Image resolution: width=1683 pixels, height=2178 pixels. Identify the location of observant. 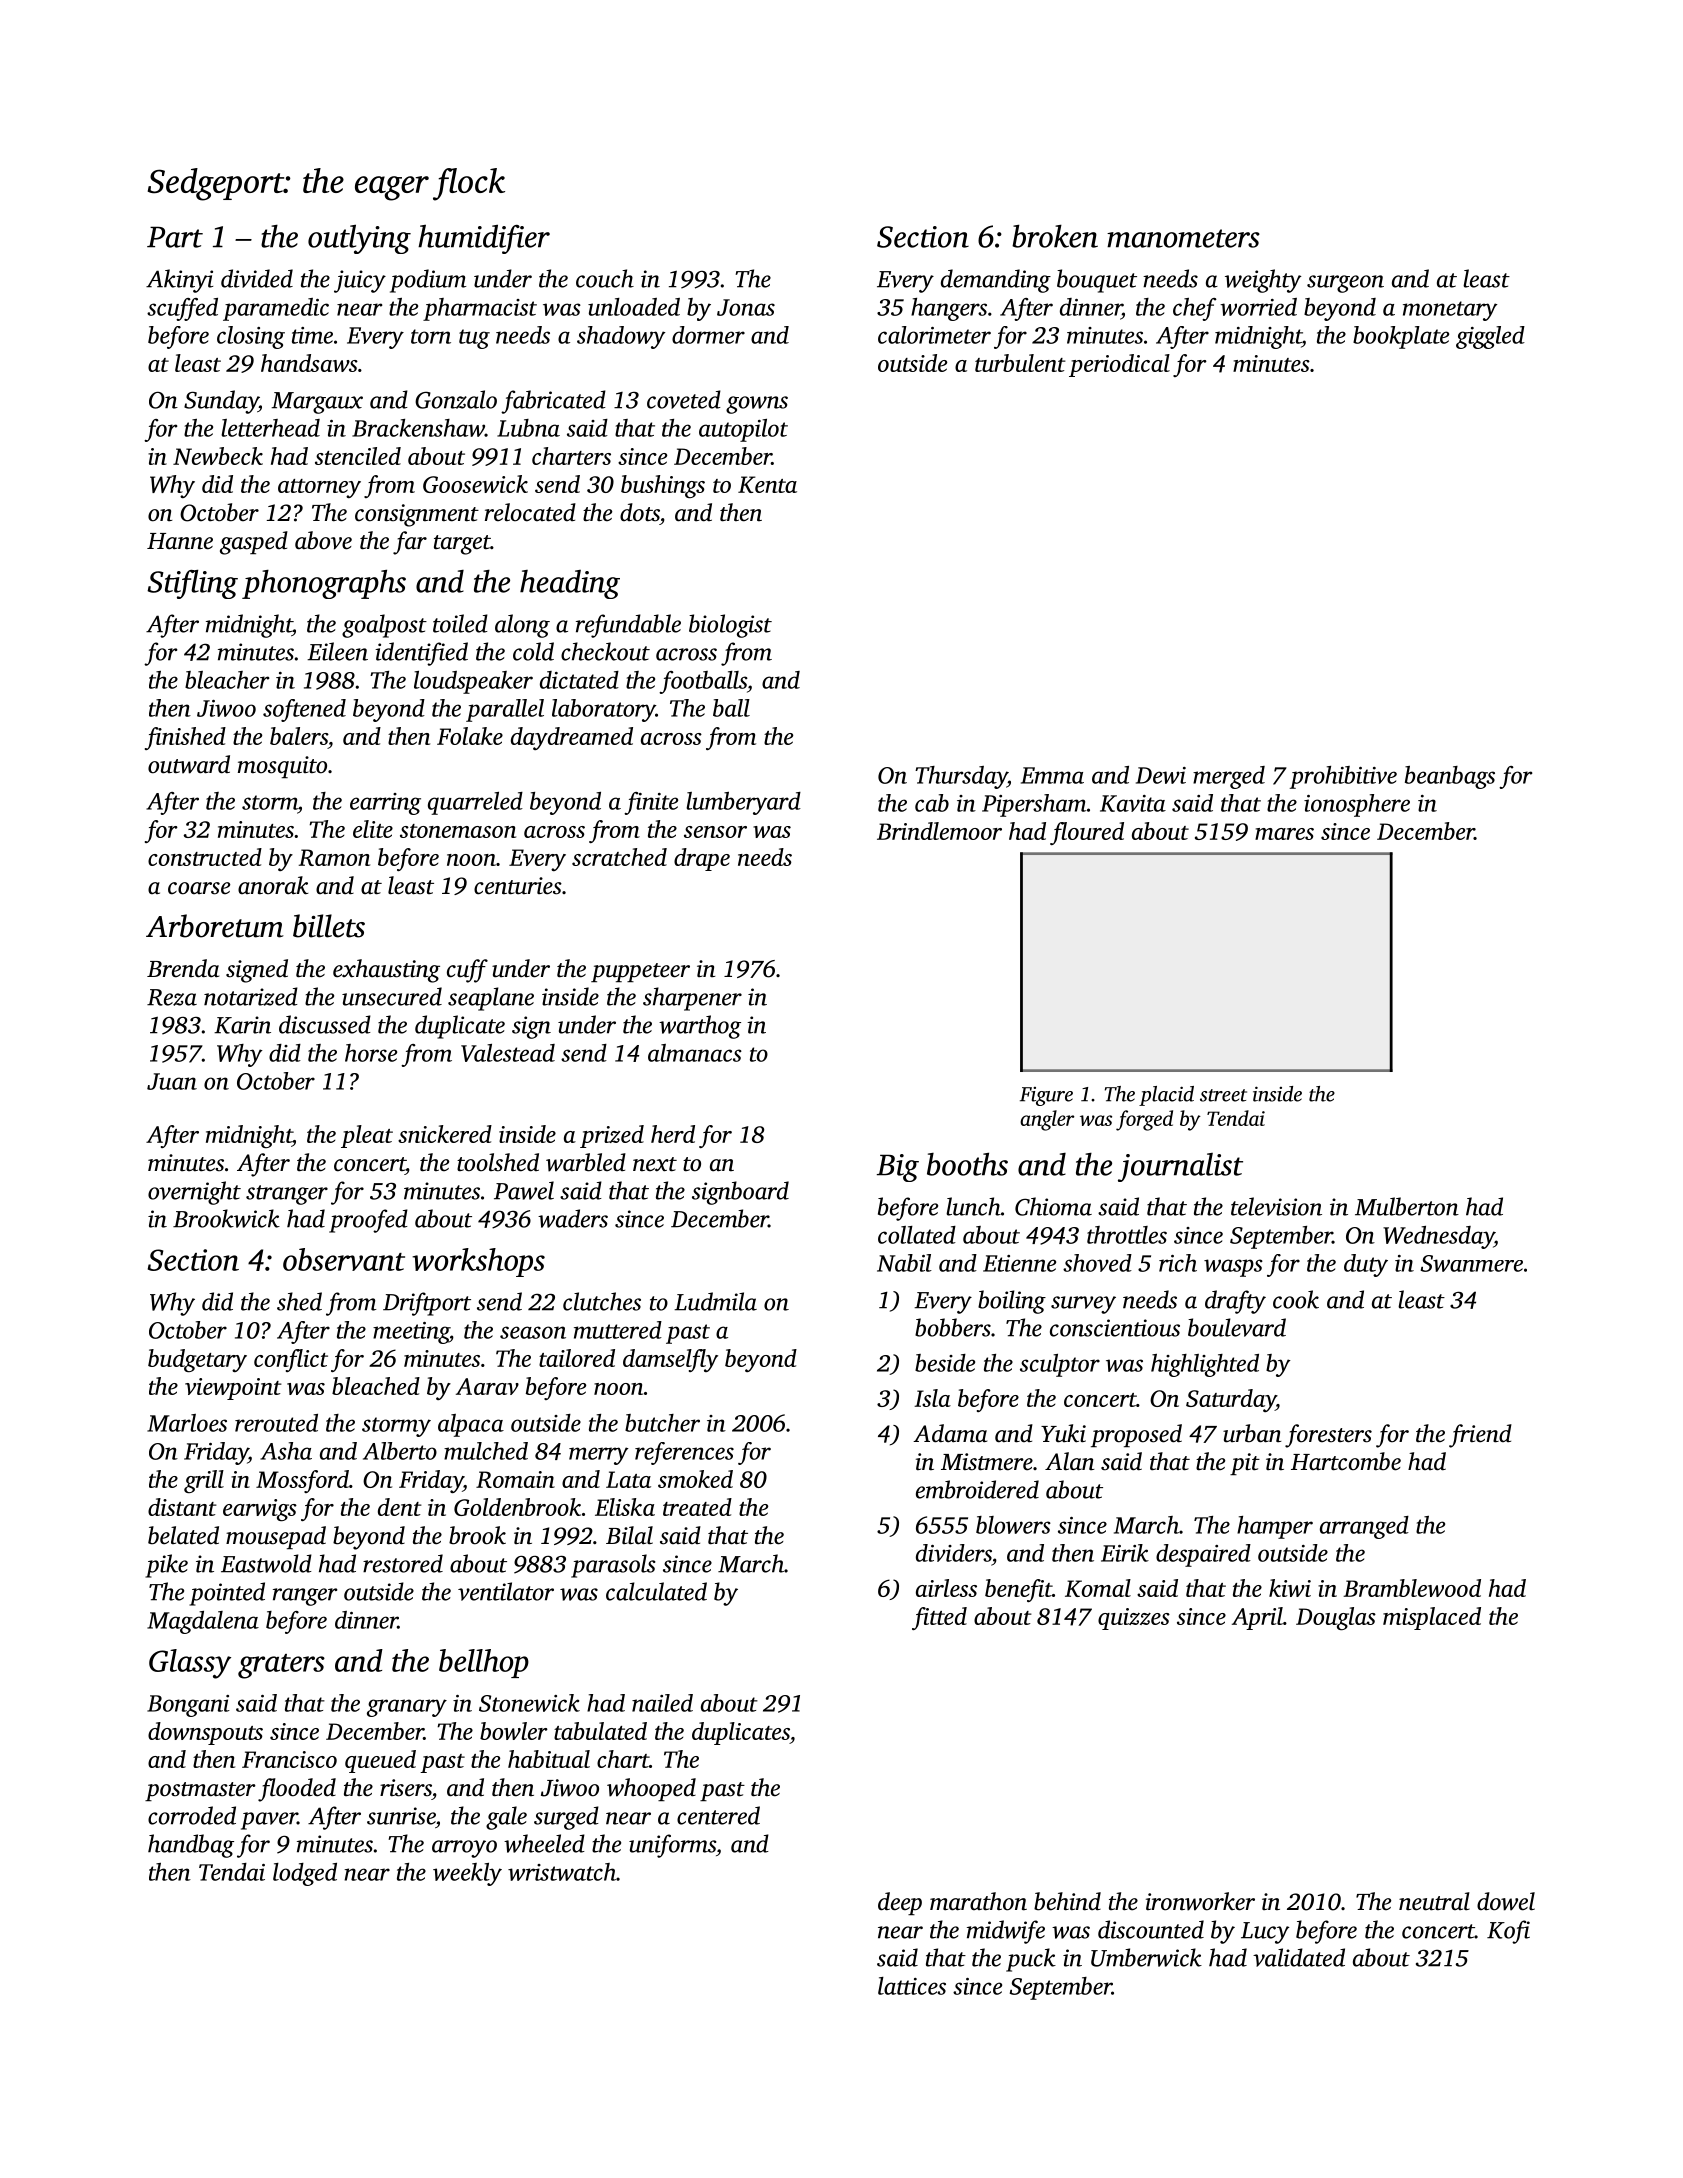
(344, 1259).
